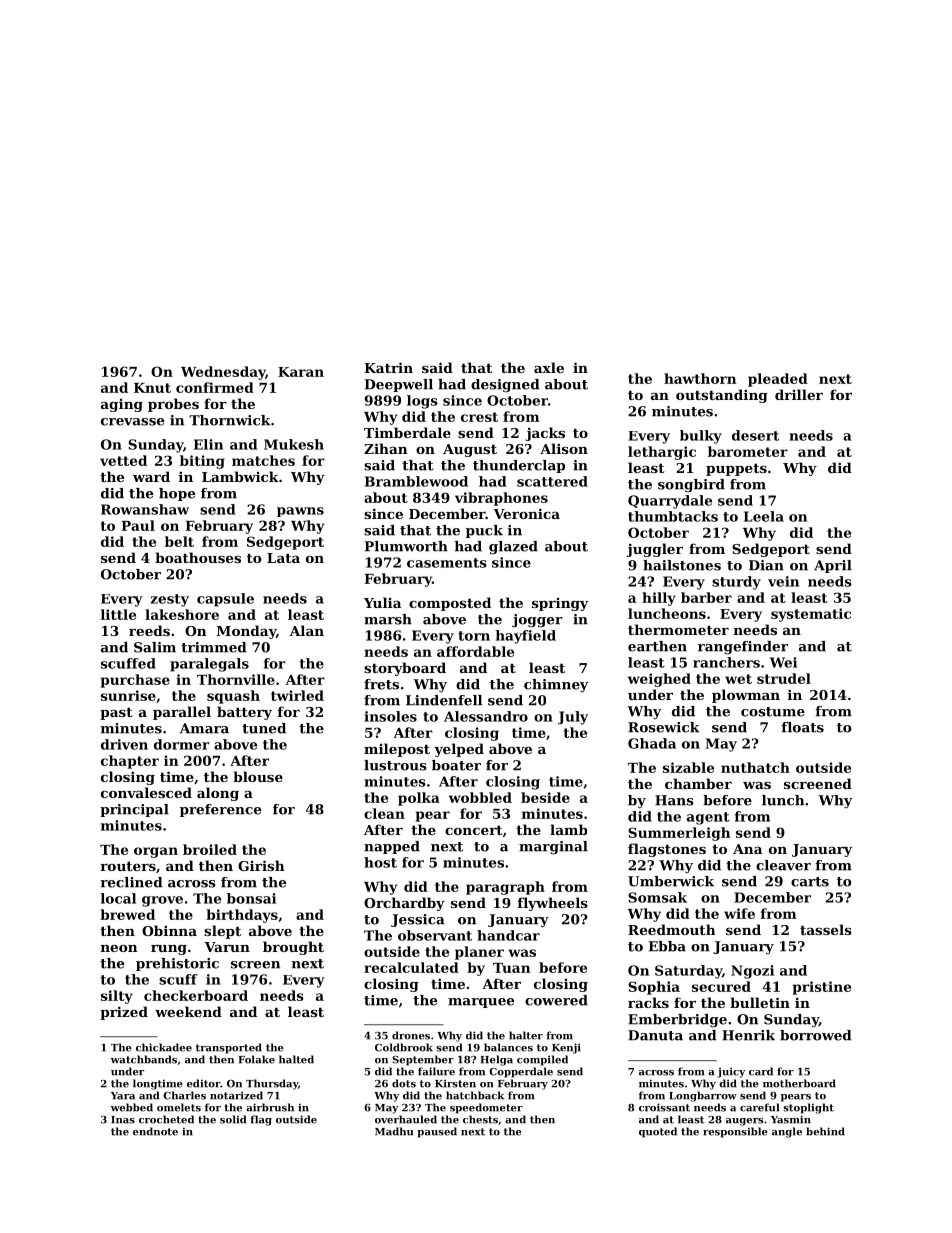 The image size is (952, 1233). Describe the element at coordinates (223, 373) in the screenshot. I see `Wednesday` at that location.
